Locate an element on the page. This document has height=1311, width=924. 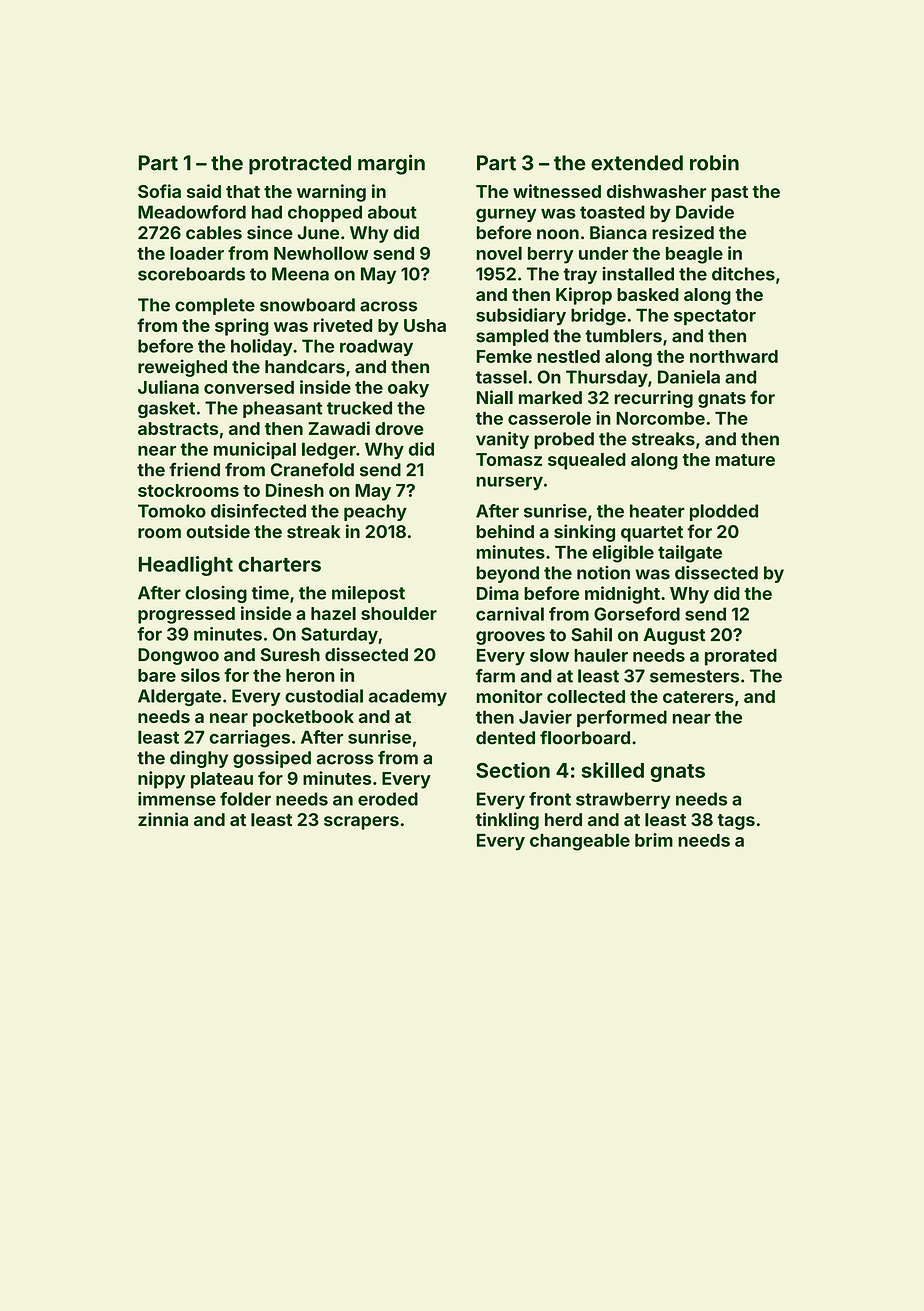
tumblers is located at coordinates (623, 336).
